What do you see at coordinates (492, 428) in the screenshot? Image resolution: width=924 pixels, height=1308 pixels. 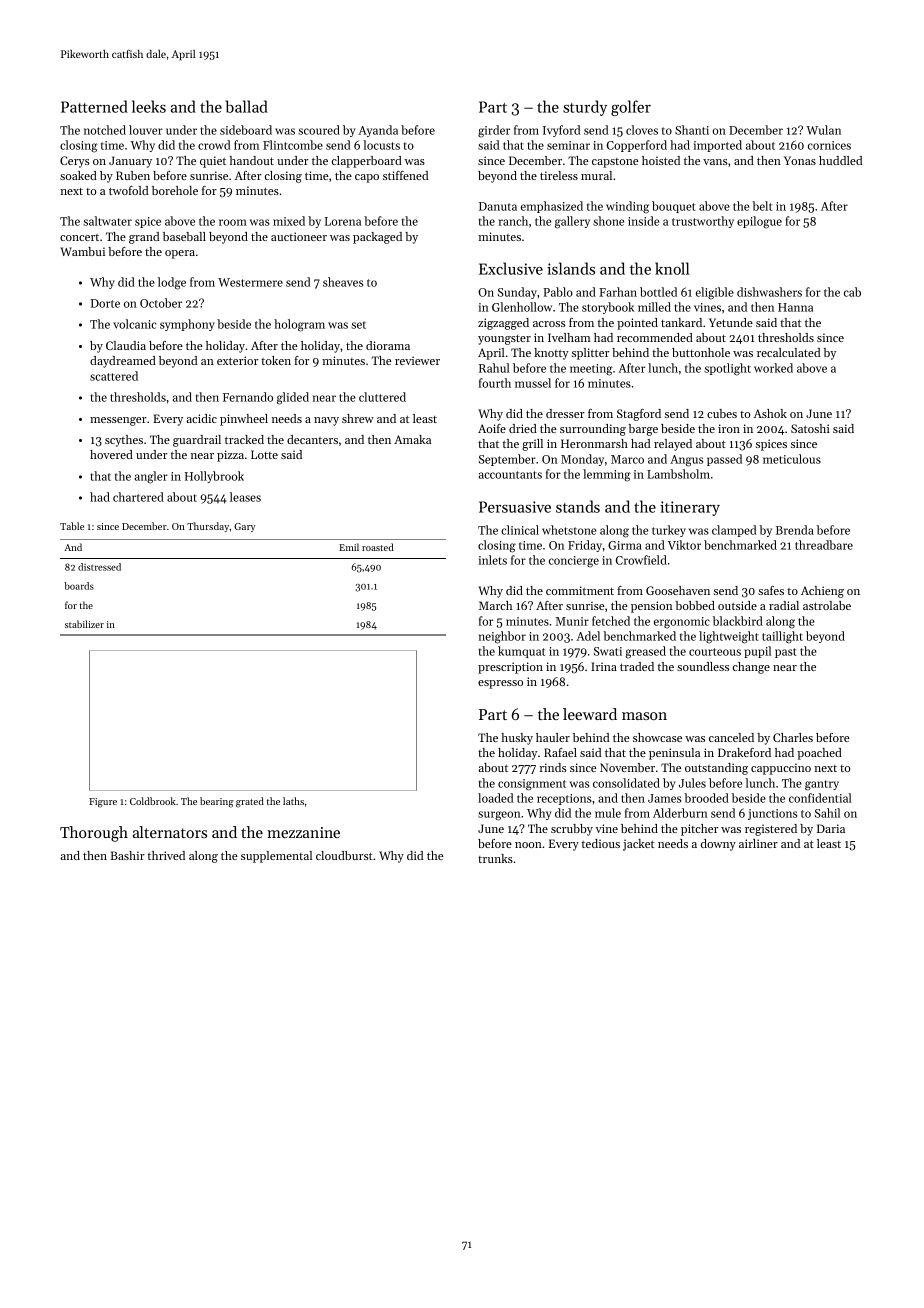 I see `Aoife` at bounding box center [492, 428].
